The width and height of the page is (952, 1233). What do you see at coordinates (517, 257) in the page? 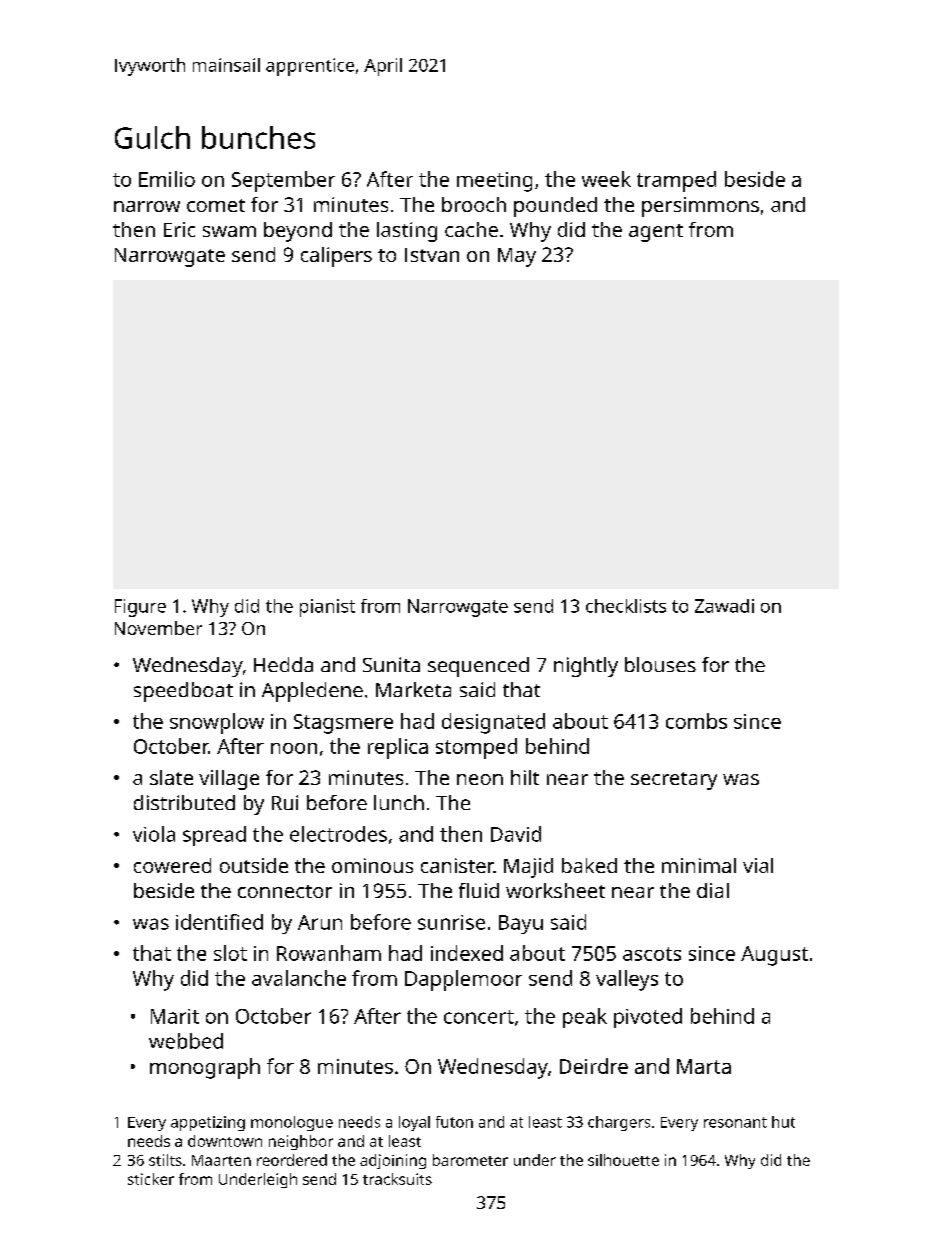
I see `May` at bounding box center [517, 257].
